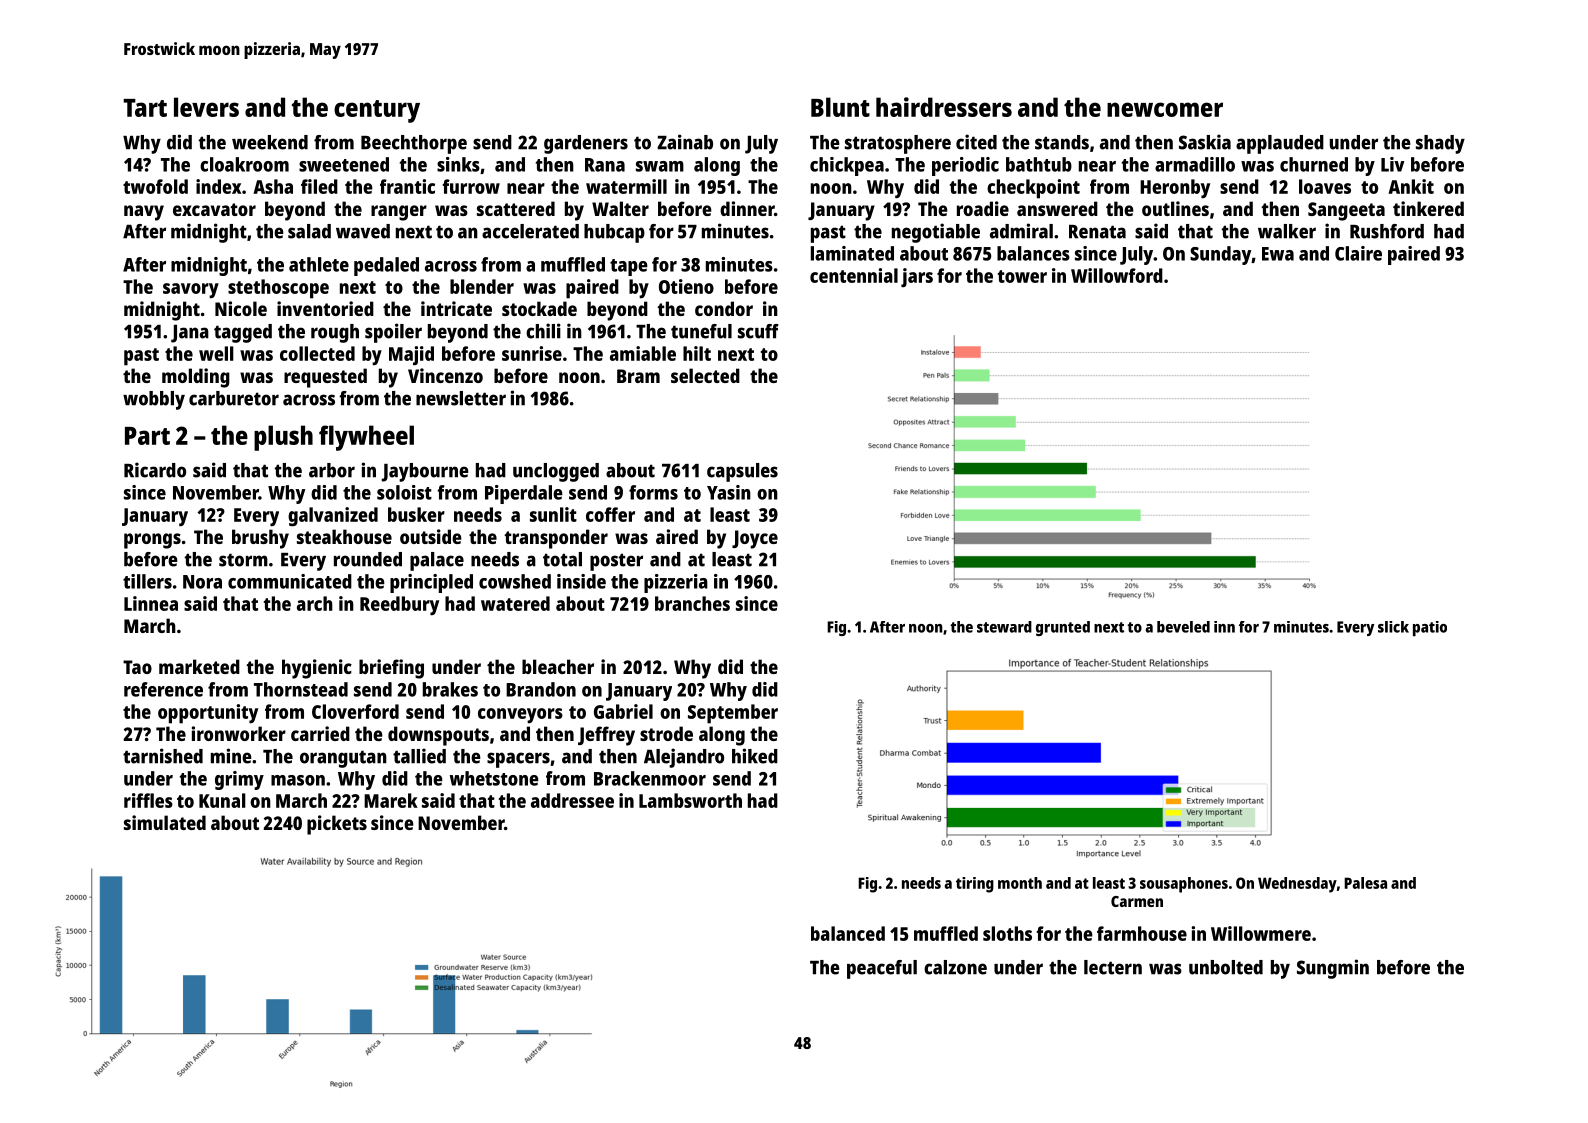  Describe the element at coordinates (553, 514) in the page. I see `sunlit` at that location.
